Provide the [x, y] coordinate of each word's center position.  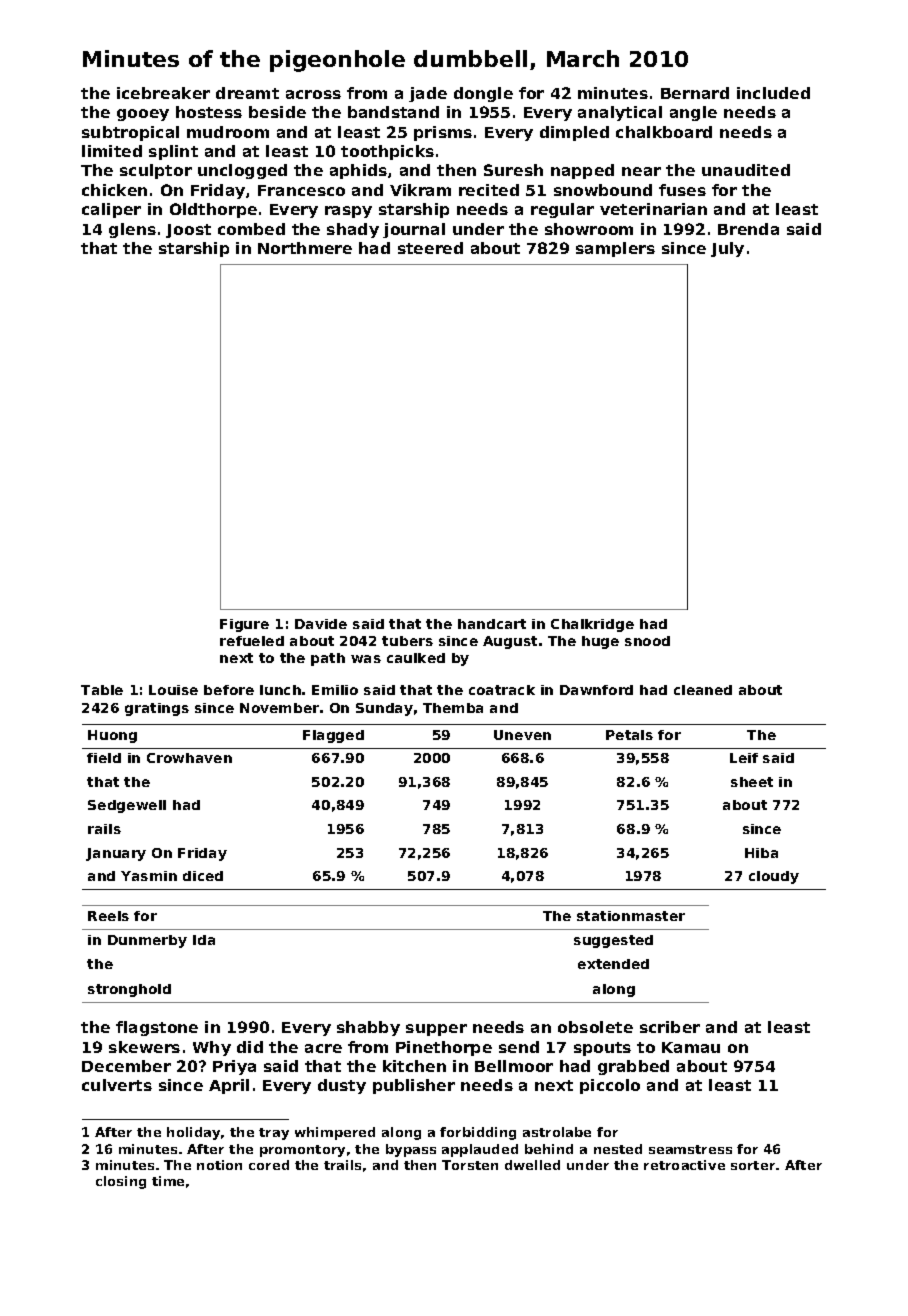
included [773, 93]
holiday [193, 1133]
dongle [483, 94]
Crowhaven [189, 758]
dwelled [532, 1165]
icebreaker [163, 93]
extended [613, 964]
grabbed [633, 1067]
